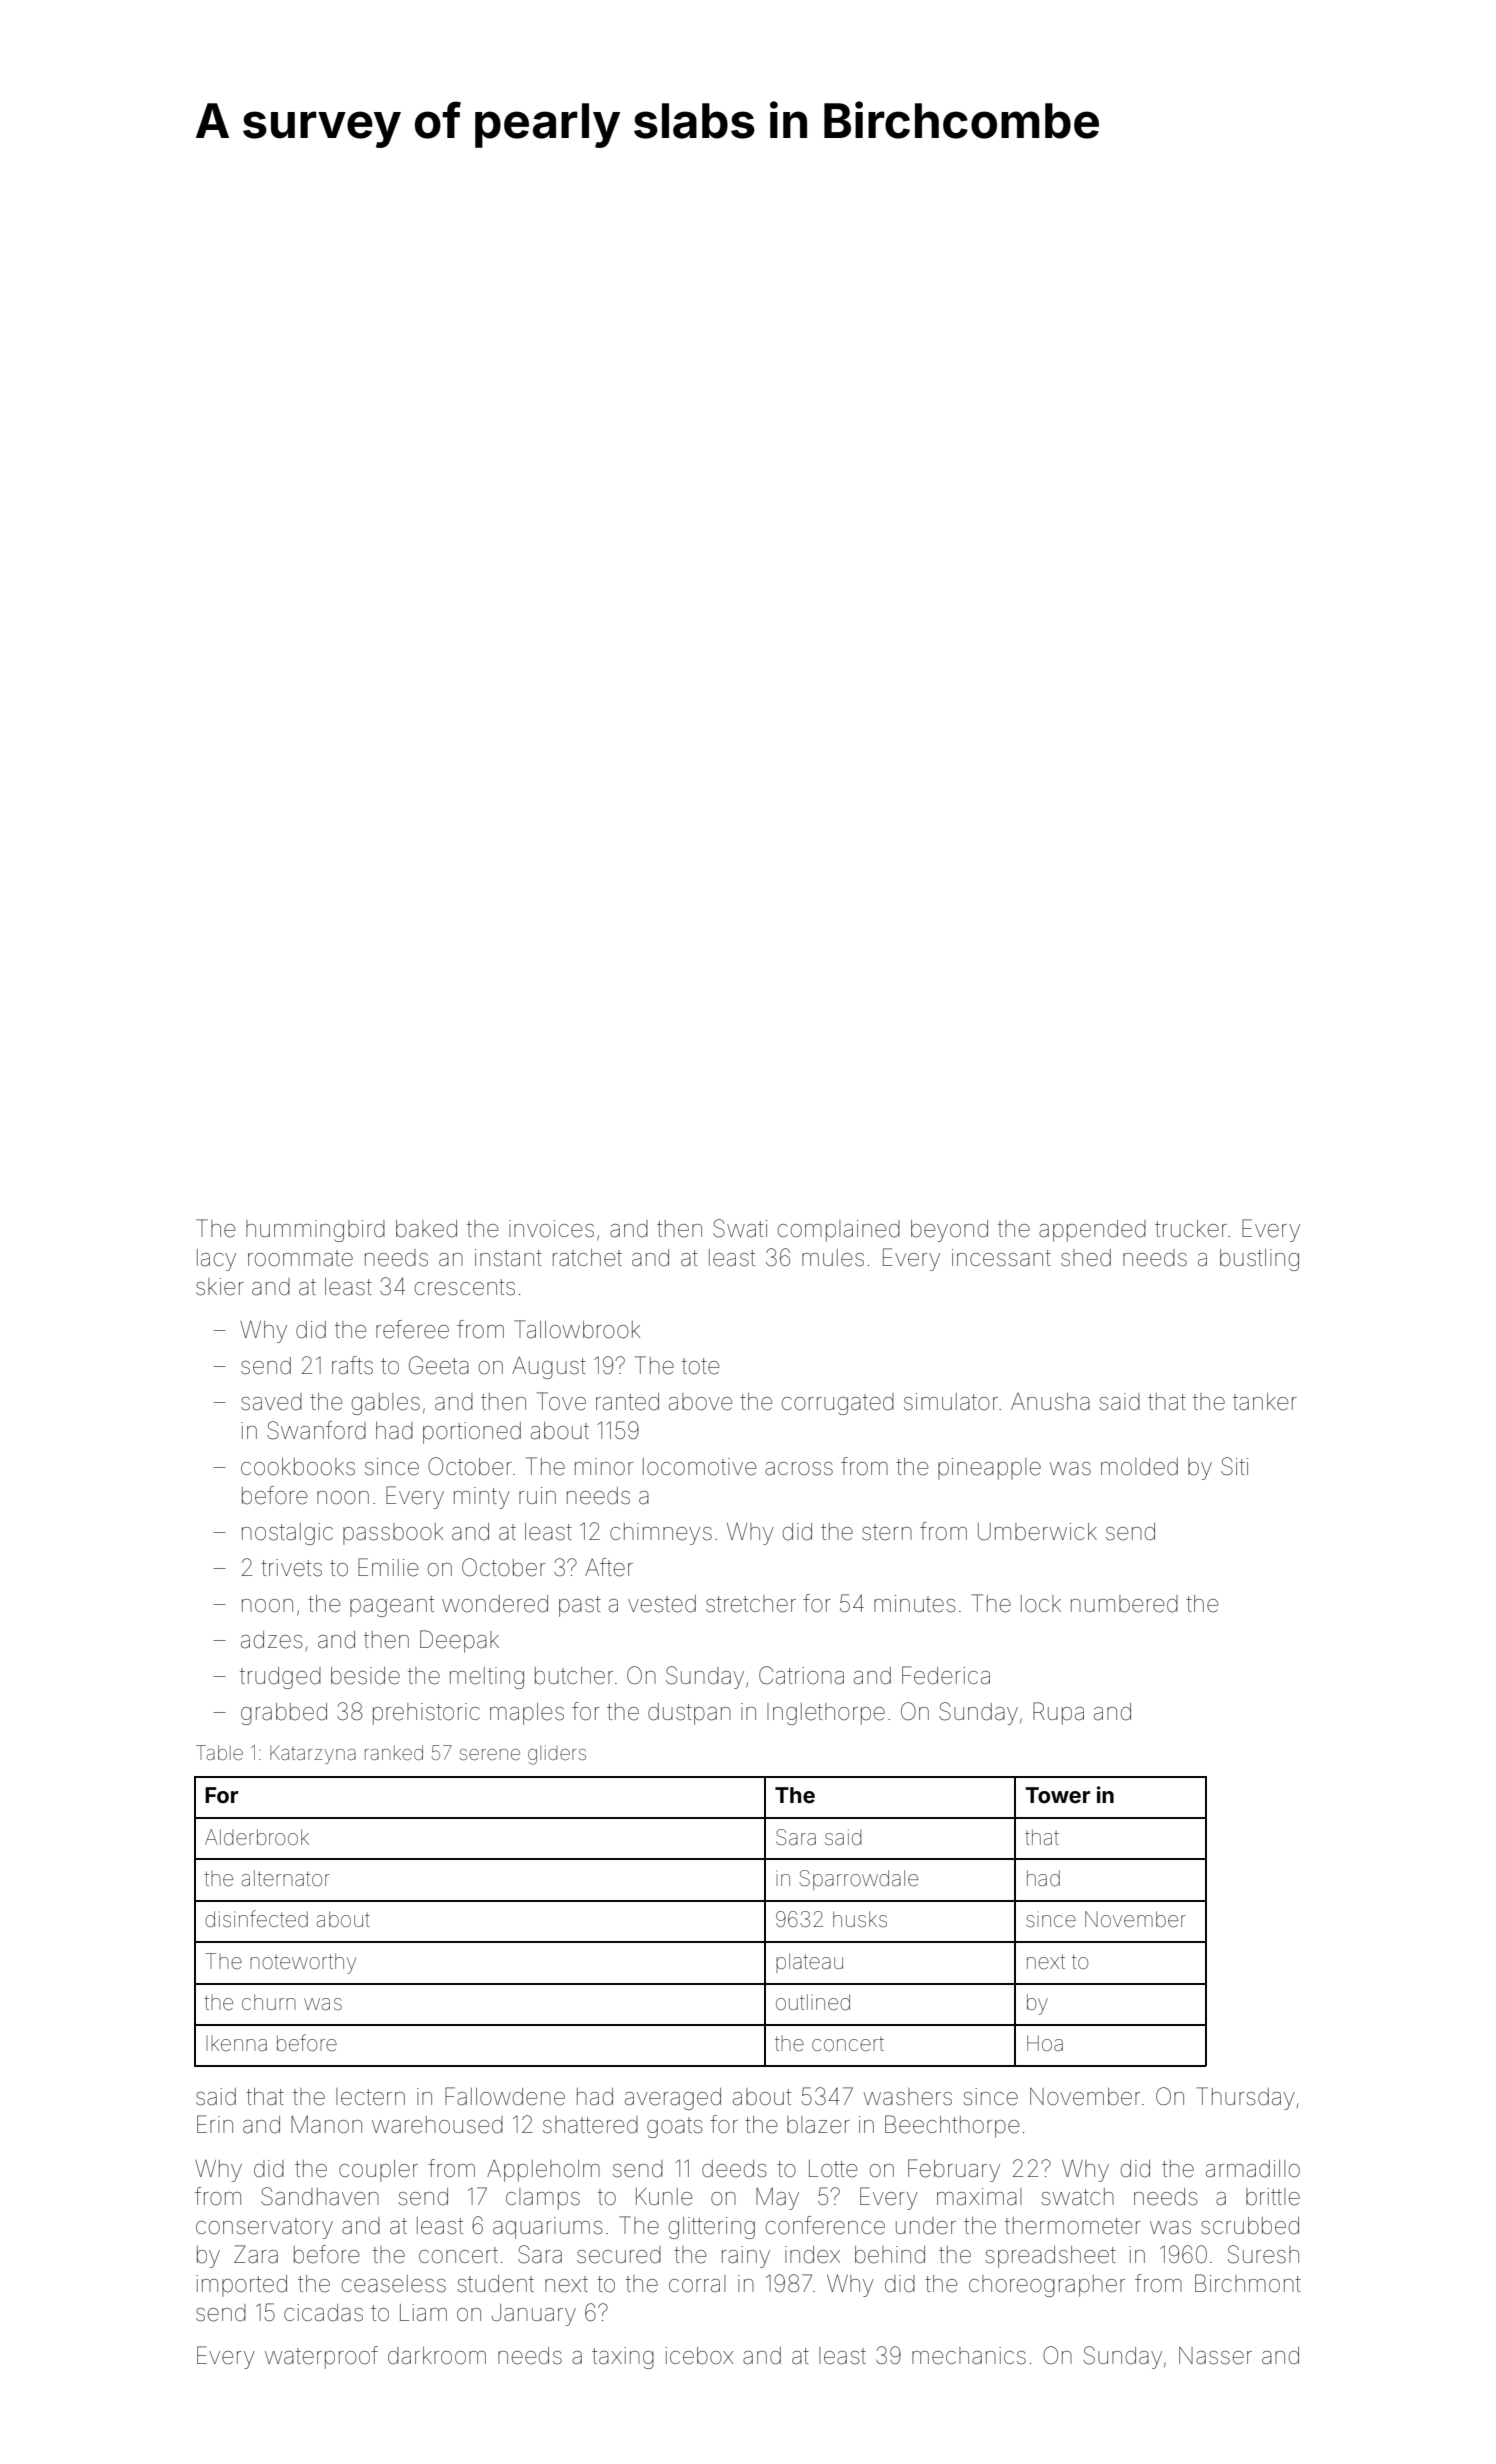  Describe the element at coordinates (740, 1228) in the page. I see `Swati` at that location.
